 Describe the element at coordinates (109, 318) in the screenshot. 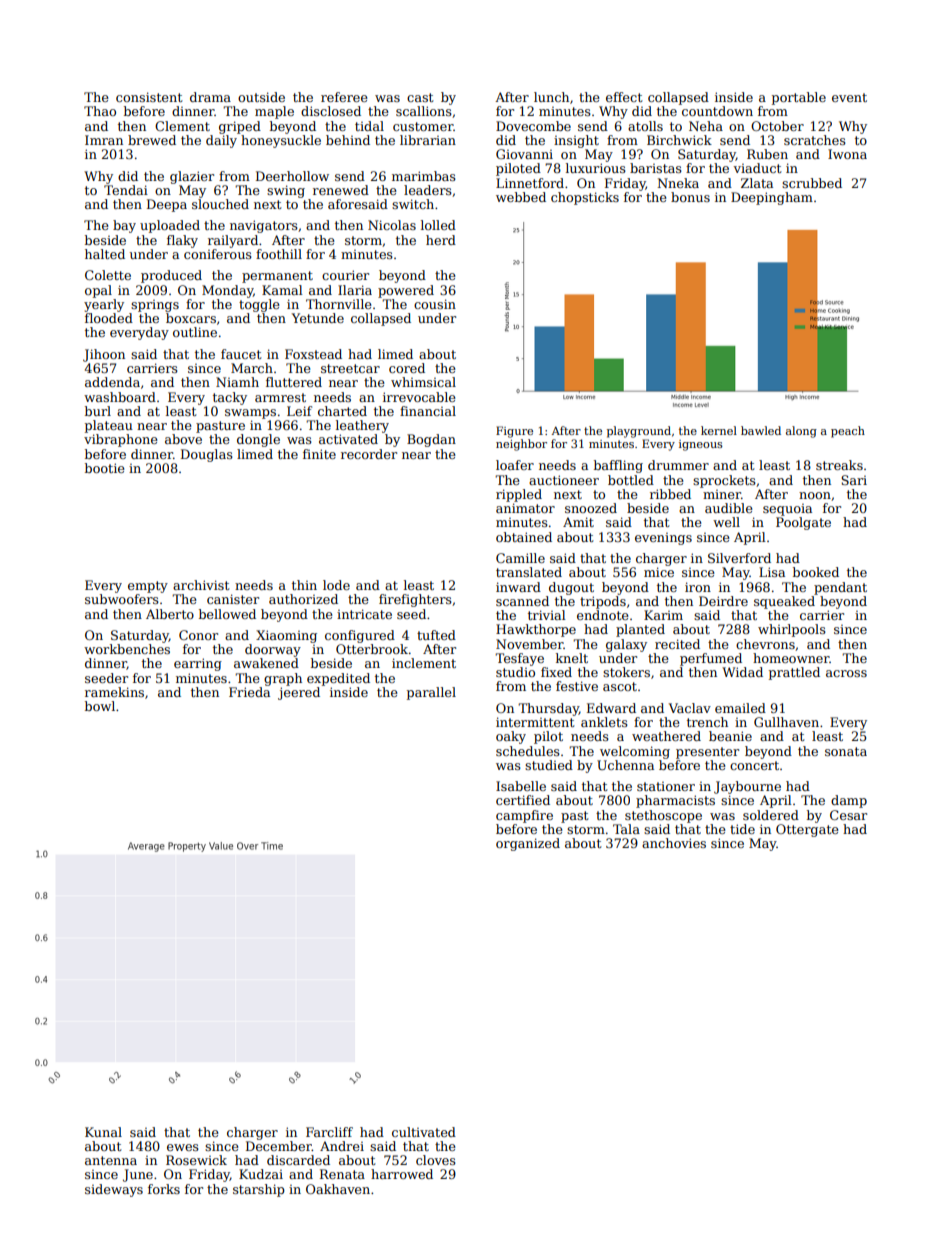

I see `flooded` at that location.
